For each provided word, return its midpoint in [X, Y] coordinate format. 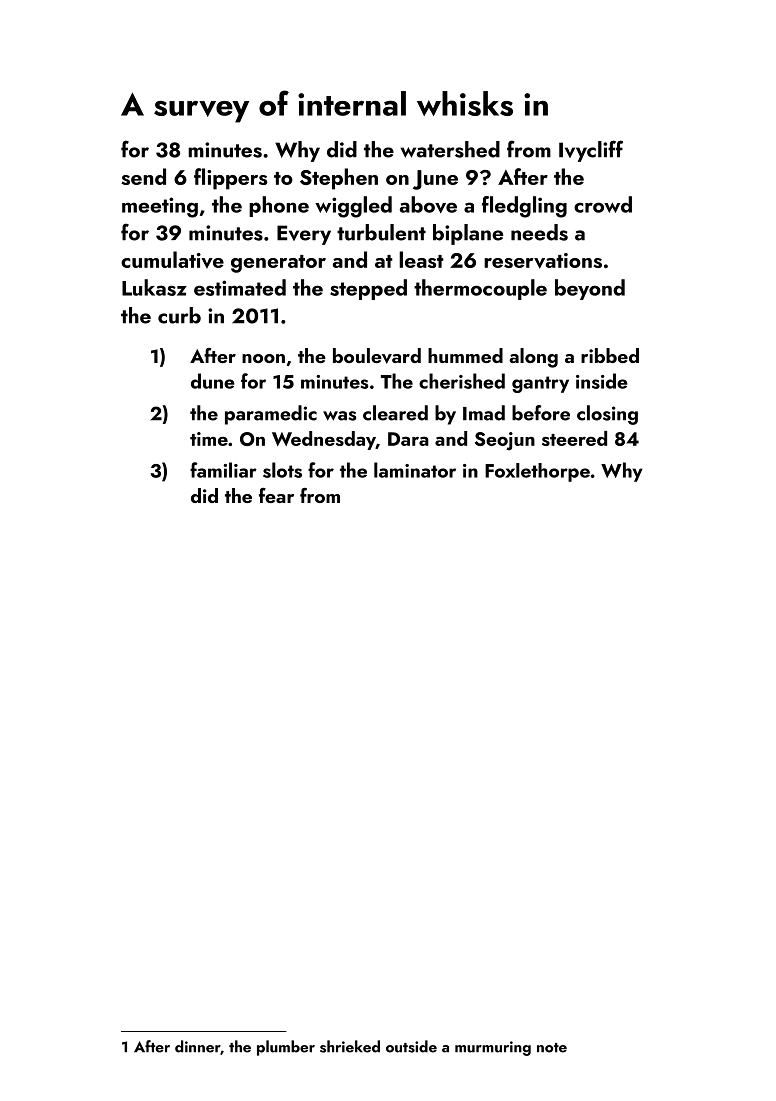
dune [213, 381]
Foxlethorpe [537, 472]
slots [282, 470]
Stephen [339, 179]
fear [276, 495]
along [533, 358]
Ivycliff [591, 151]
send [143, 176]
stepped [368, 289]
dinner [198, 1047]
